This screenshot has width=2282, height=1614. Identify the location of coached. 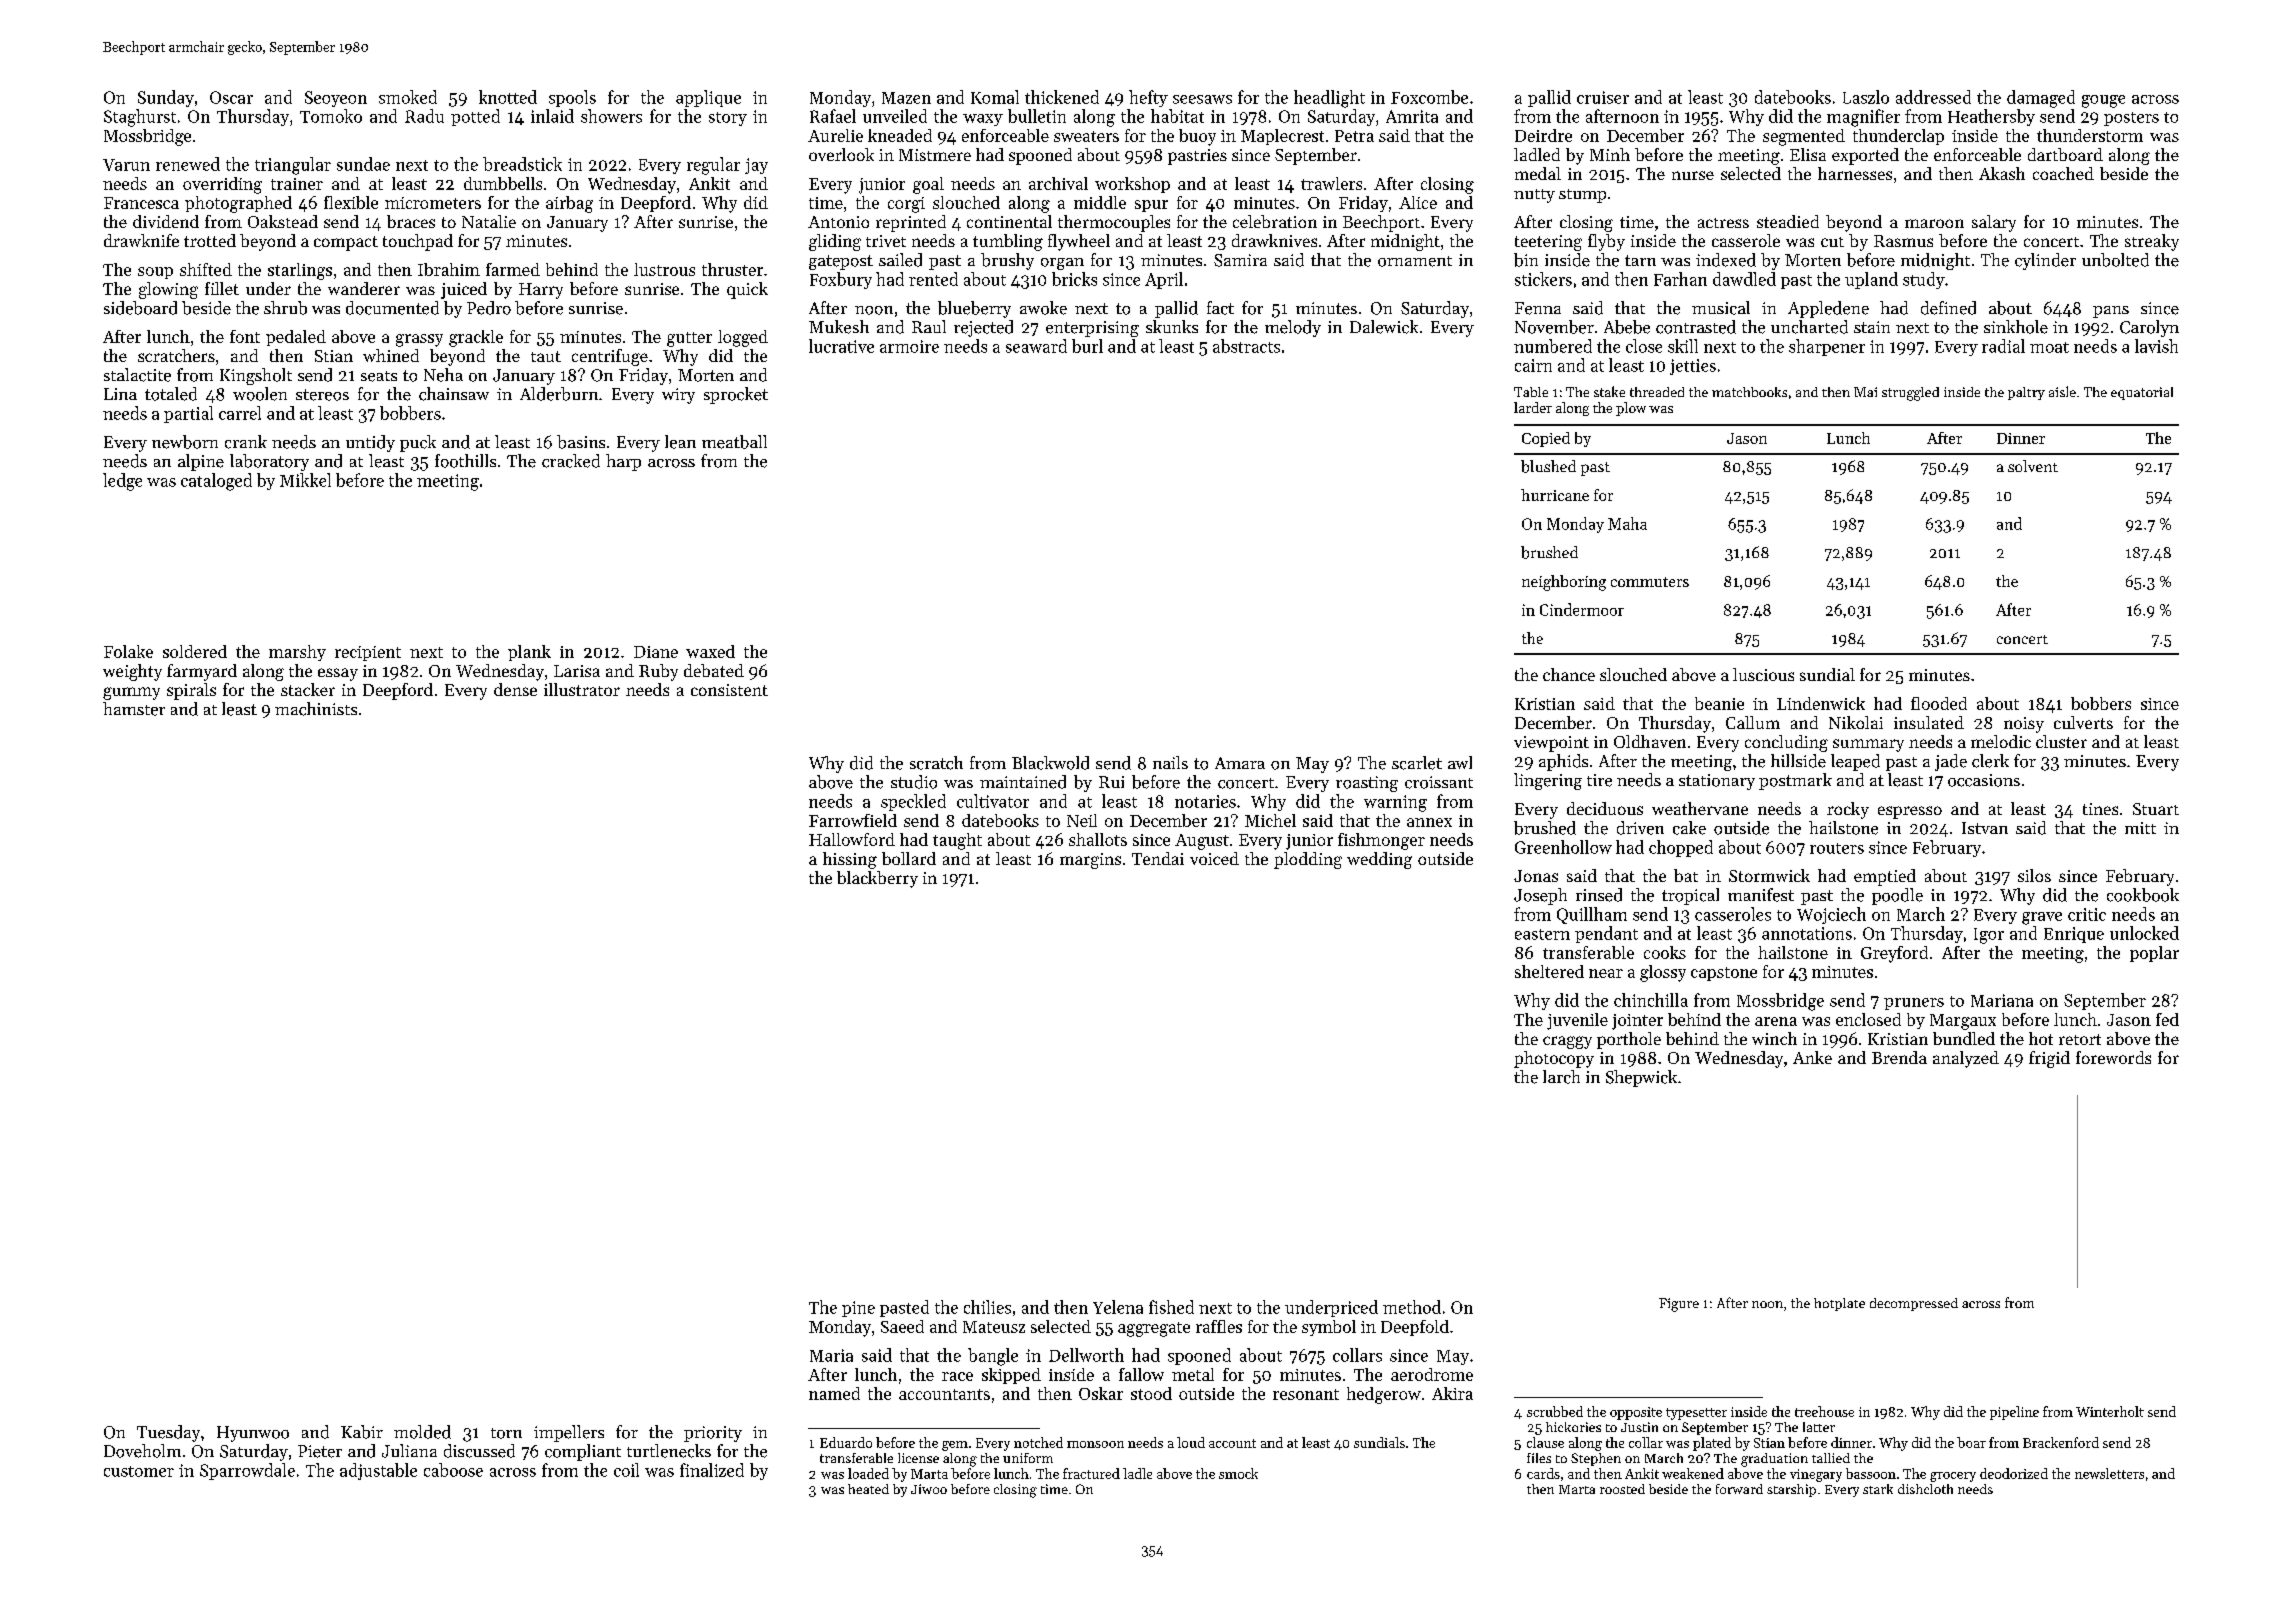
(2063, 173).
